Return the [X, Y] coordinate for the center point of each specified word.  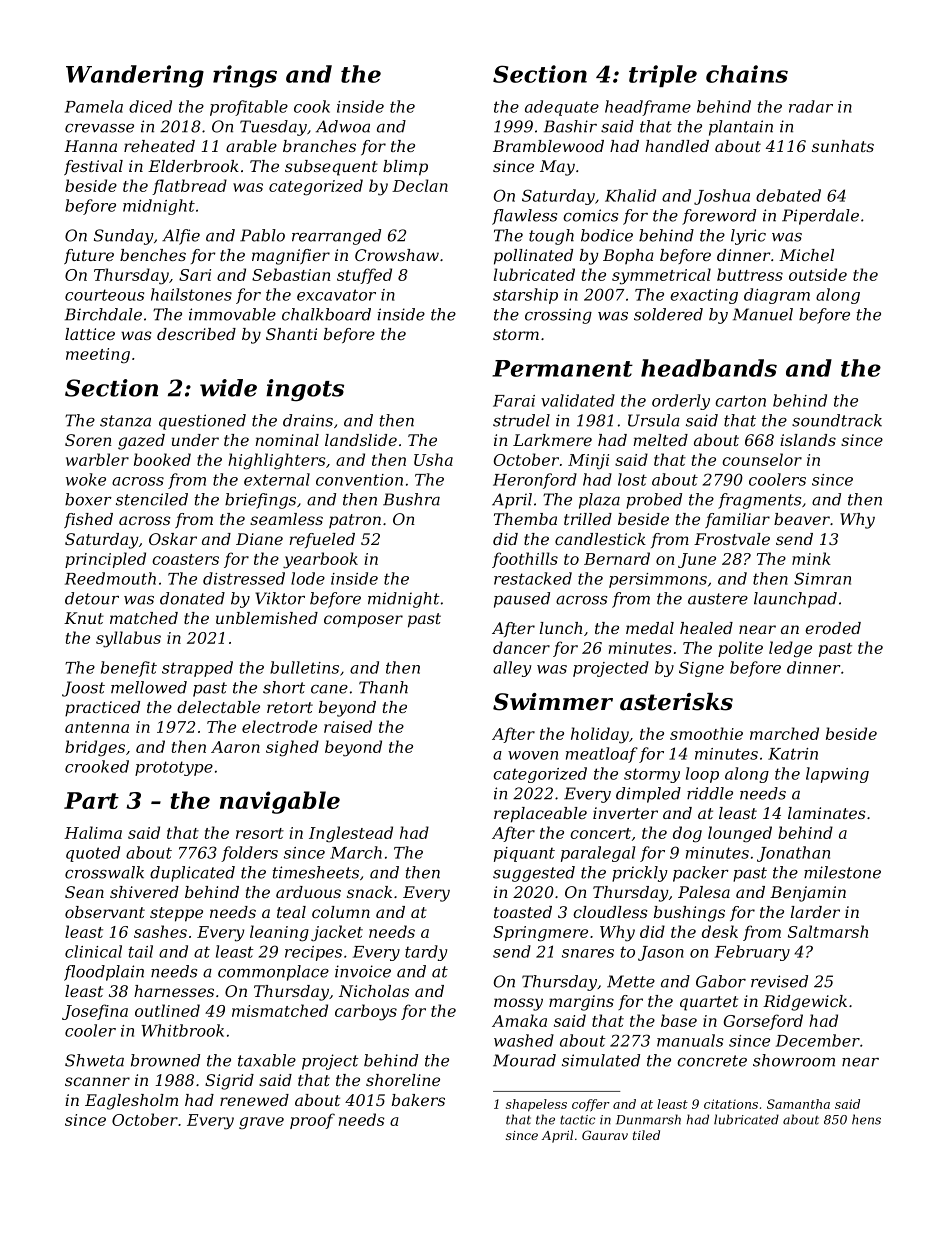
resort [260, 833]
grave [261, 1123]
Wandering [135, 76]
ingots [305, 390]
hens [866, 1119]
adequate [562, 108]
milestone [842, 872]
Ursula [654, 420]
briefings [260, 501]
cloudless [610, 912]
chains [747, 74]
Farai [514, 401]
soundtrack [837, 420]
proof [312, 1121]
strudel [521, 420]
